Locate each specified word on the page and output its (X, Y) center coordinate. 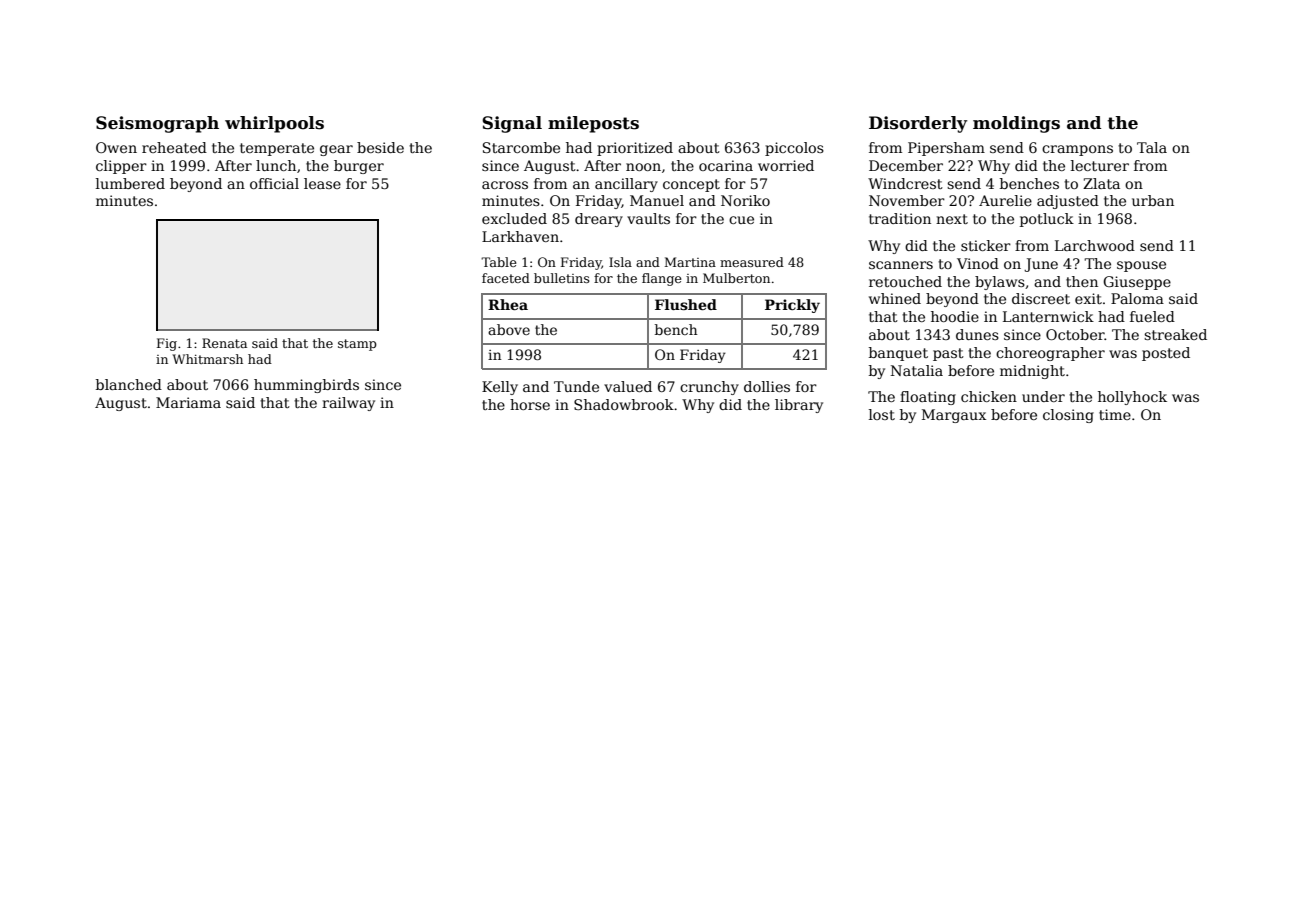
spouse (1141, 266)
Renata (224, 343)
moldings (1016, 124)
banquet (898, 354)
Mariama (188, 402)
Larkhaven (520, 236)
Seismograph (157, 124)
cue (741, 220)
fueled (1152, 316)
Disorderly (918, 124)
